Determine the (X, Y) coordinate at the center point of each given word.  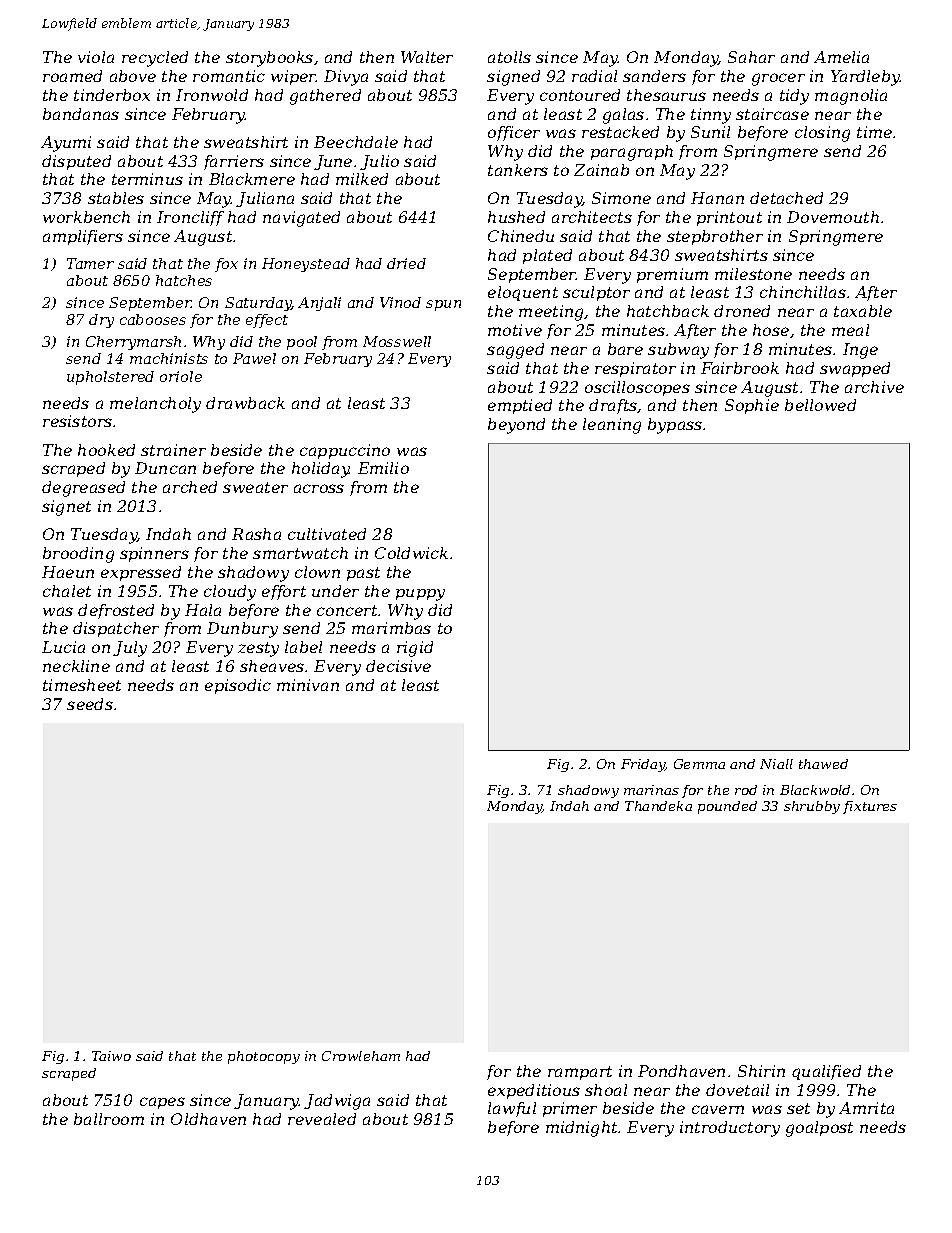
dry (101, 321)
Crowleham (361, 1056)
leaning (612, 426)
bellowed (820, 405)
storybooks (269, 59)
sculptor (596, 293)
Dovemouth (833, 217)
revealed (322, 1119)
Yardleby (865, 78)
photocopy (264, 1057)
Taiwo (111, 1056)
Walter (427, 57)
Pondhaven (681, 1071)
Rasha (256, 534)
